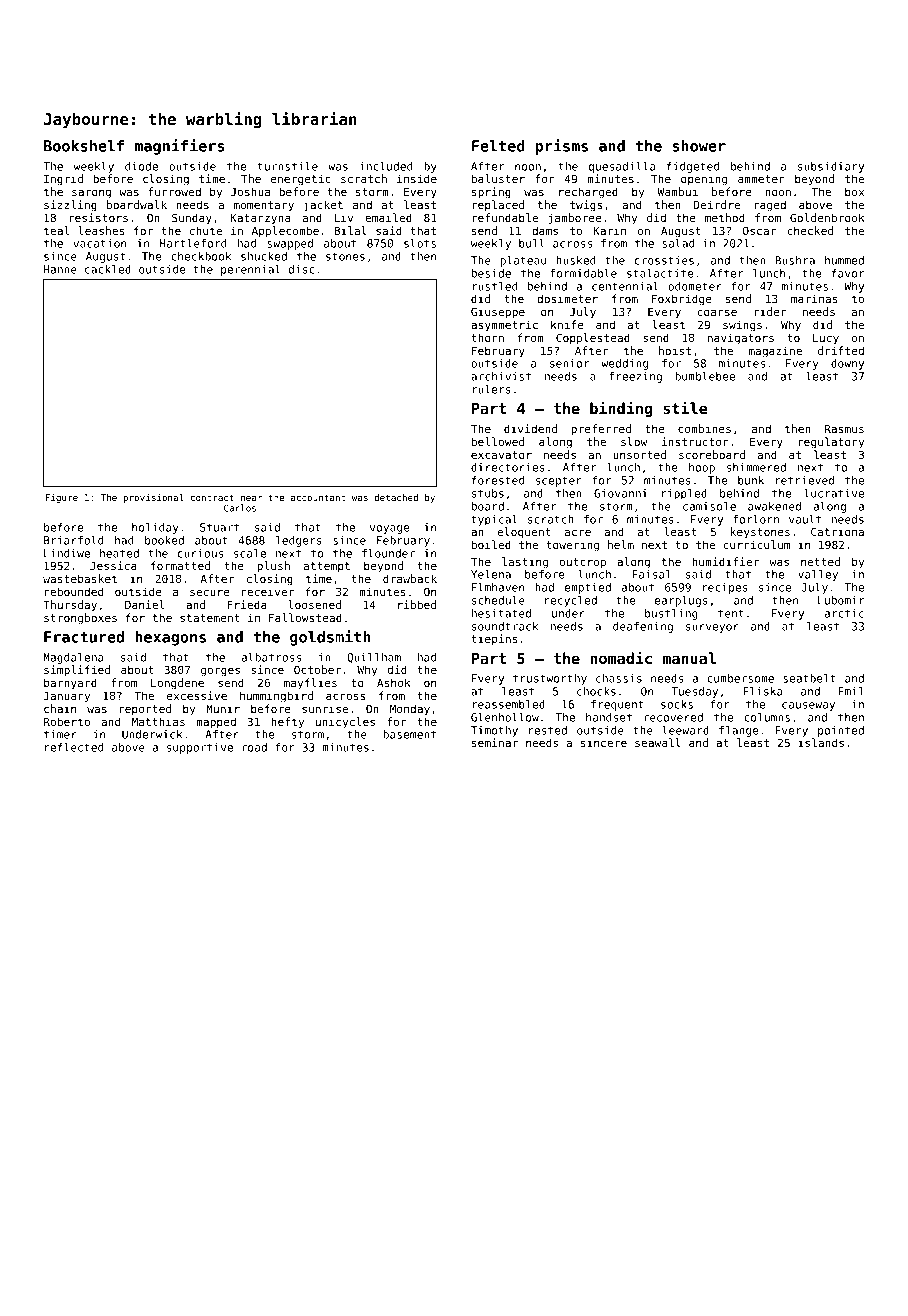 Image resolution: width=908 pixels, height=1316 pixels. What do you see at coordinates (60, 269) in the document?
I see `Hanne` at bounding box center [60, 269].
